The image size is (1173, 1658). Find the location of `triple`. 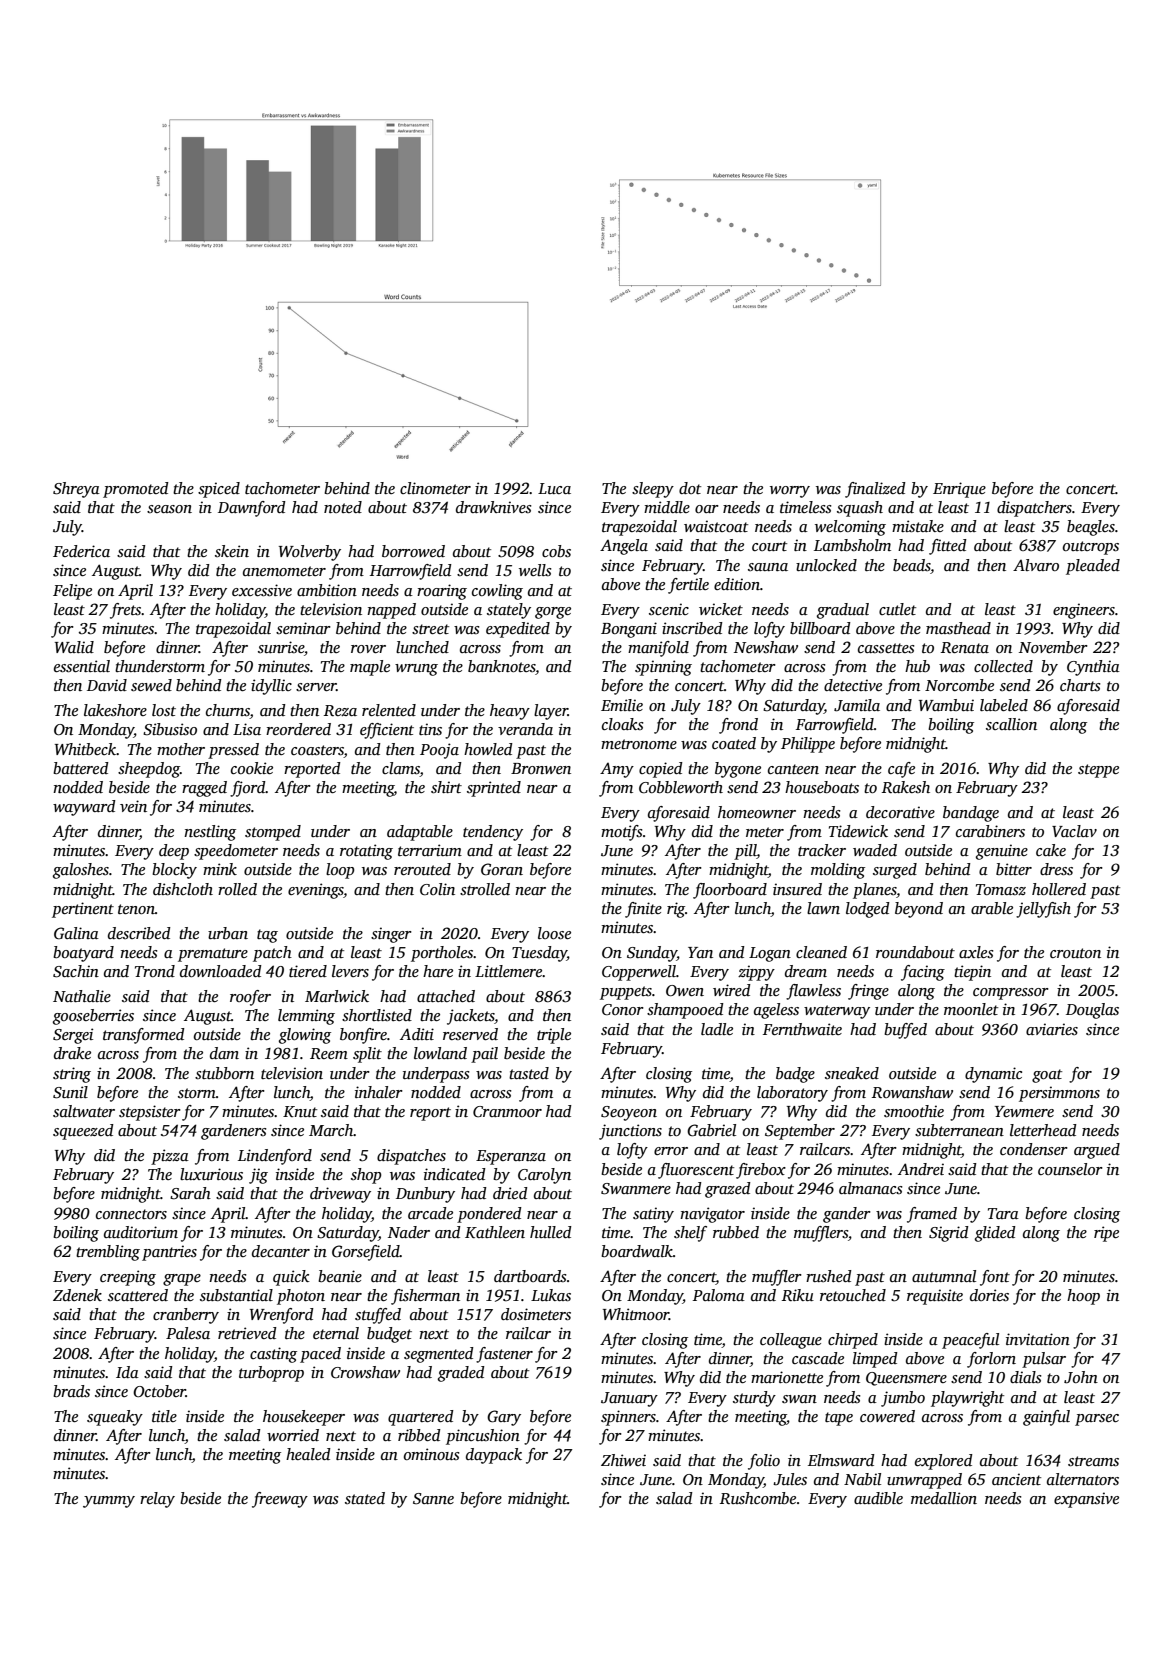

triple is located at coordinates (554, 1036).
